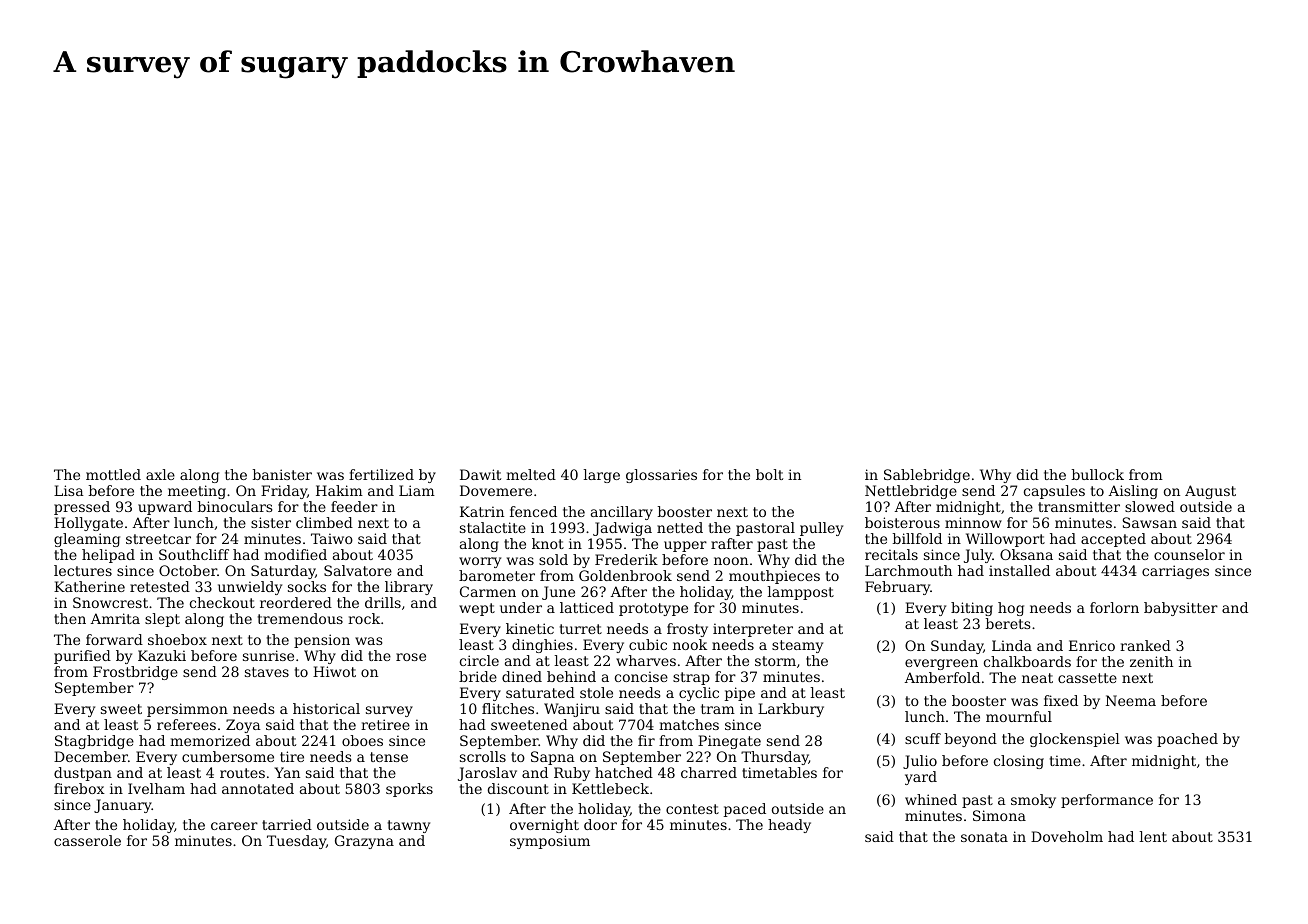 The width and height of the page is (1308, 924). What do you see at coordinates (332, 538) in the page?
I see `Taiwo` at bounding box center [332, 538].
